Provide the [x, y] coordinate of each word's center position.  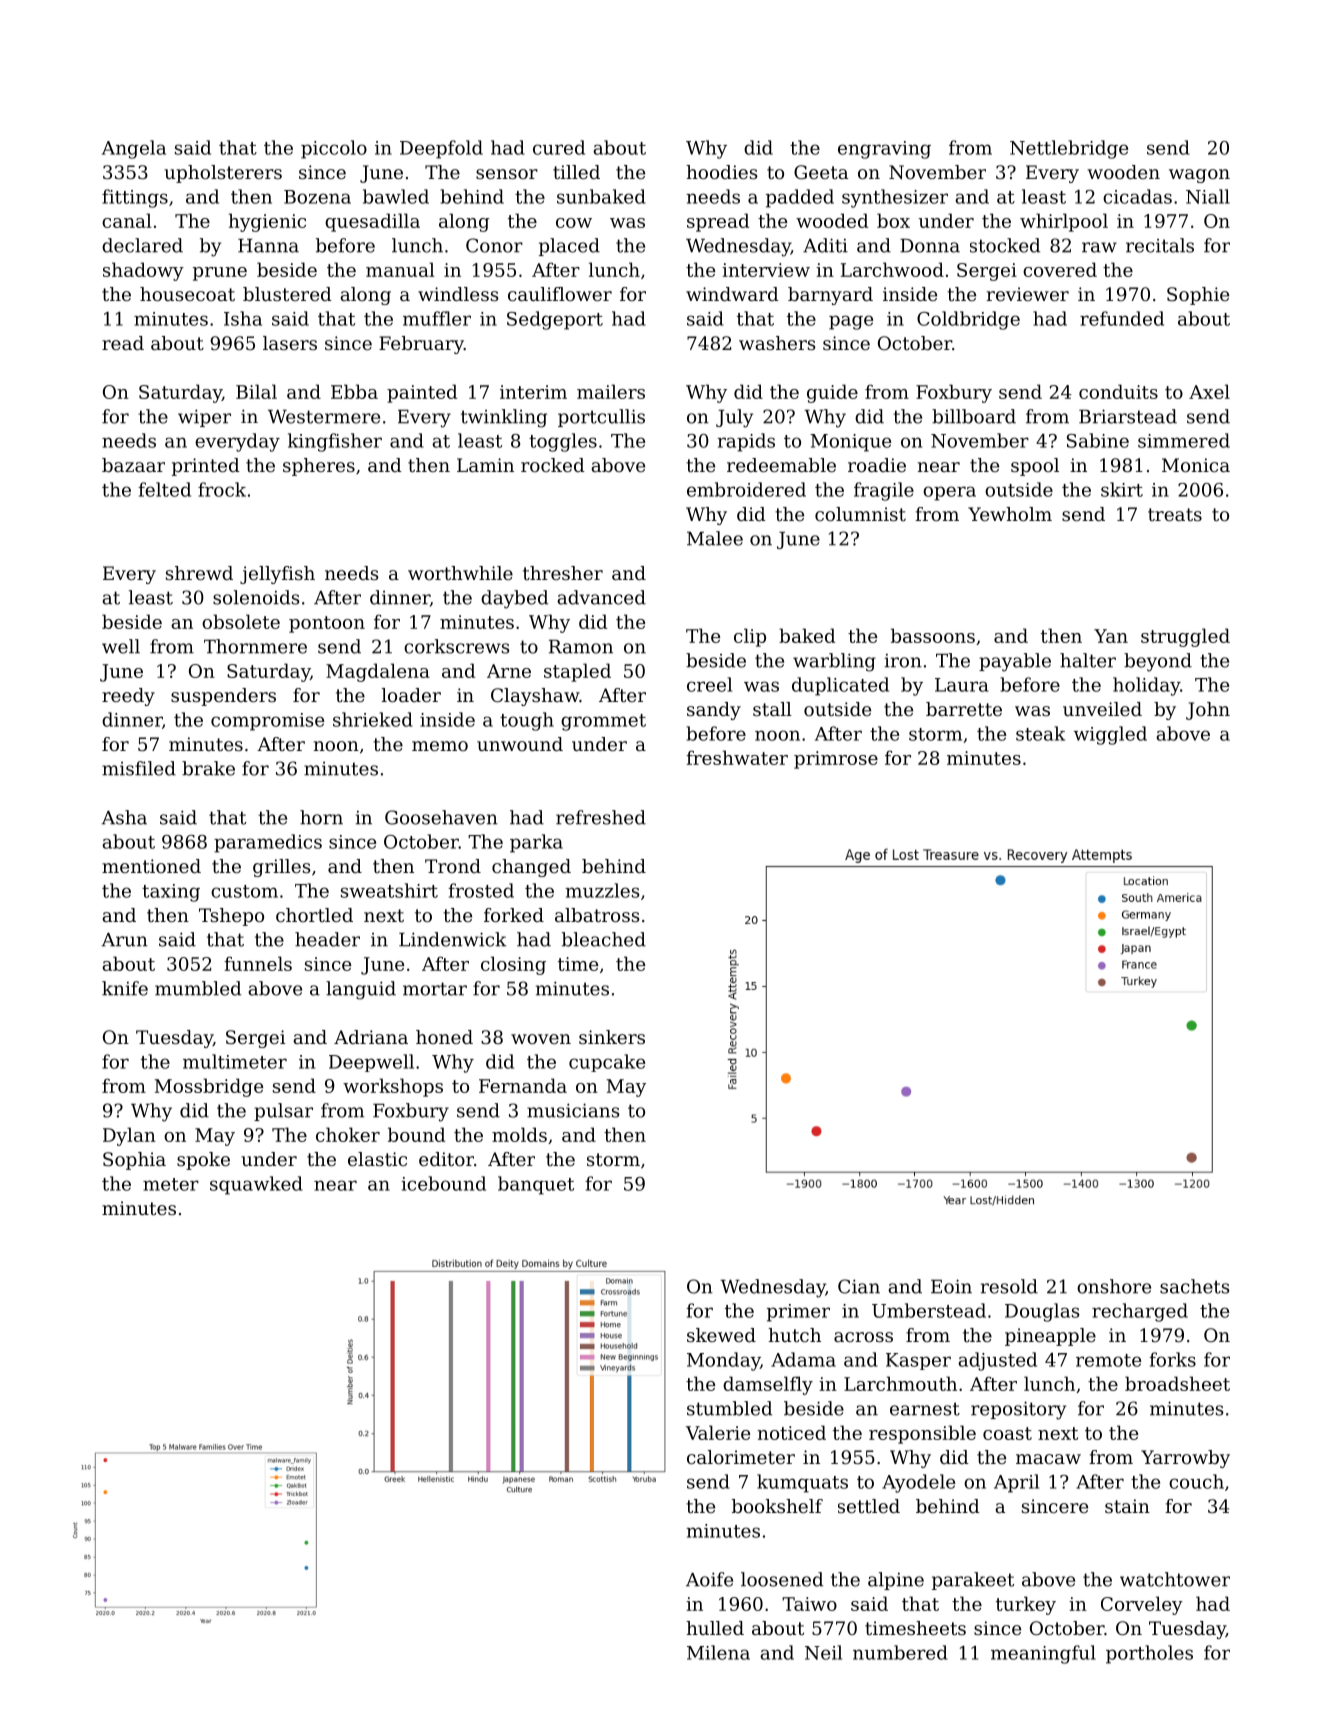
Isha [243, 318]
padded [800, 198]
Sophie [1198, 296]
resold [1009, 1286]
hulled [715, 1628]
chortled [314, 915]
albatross [597, 915]
